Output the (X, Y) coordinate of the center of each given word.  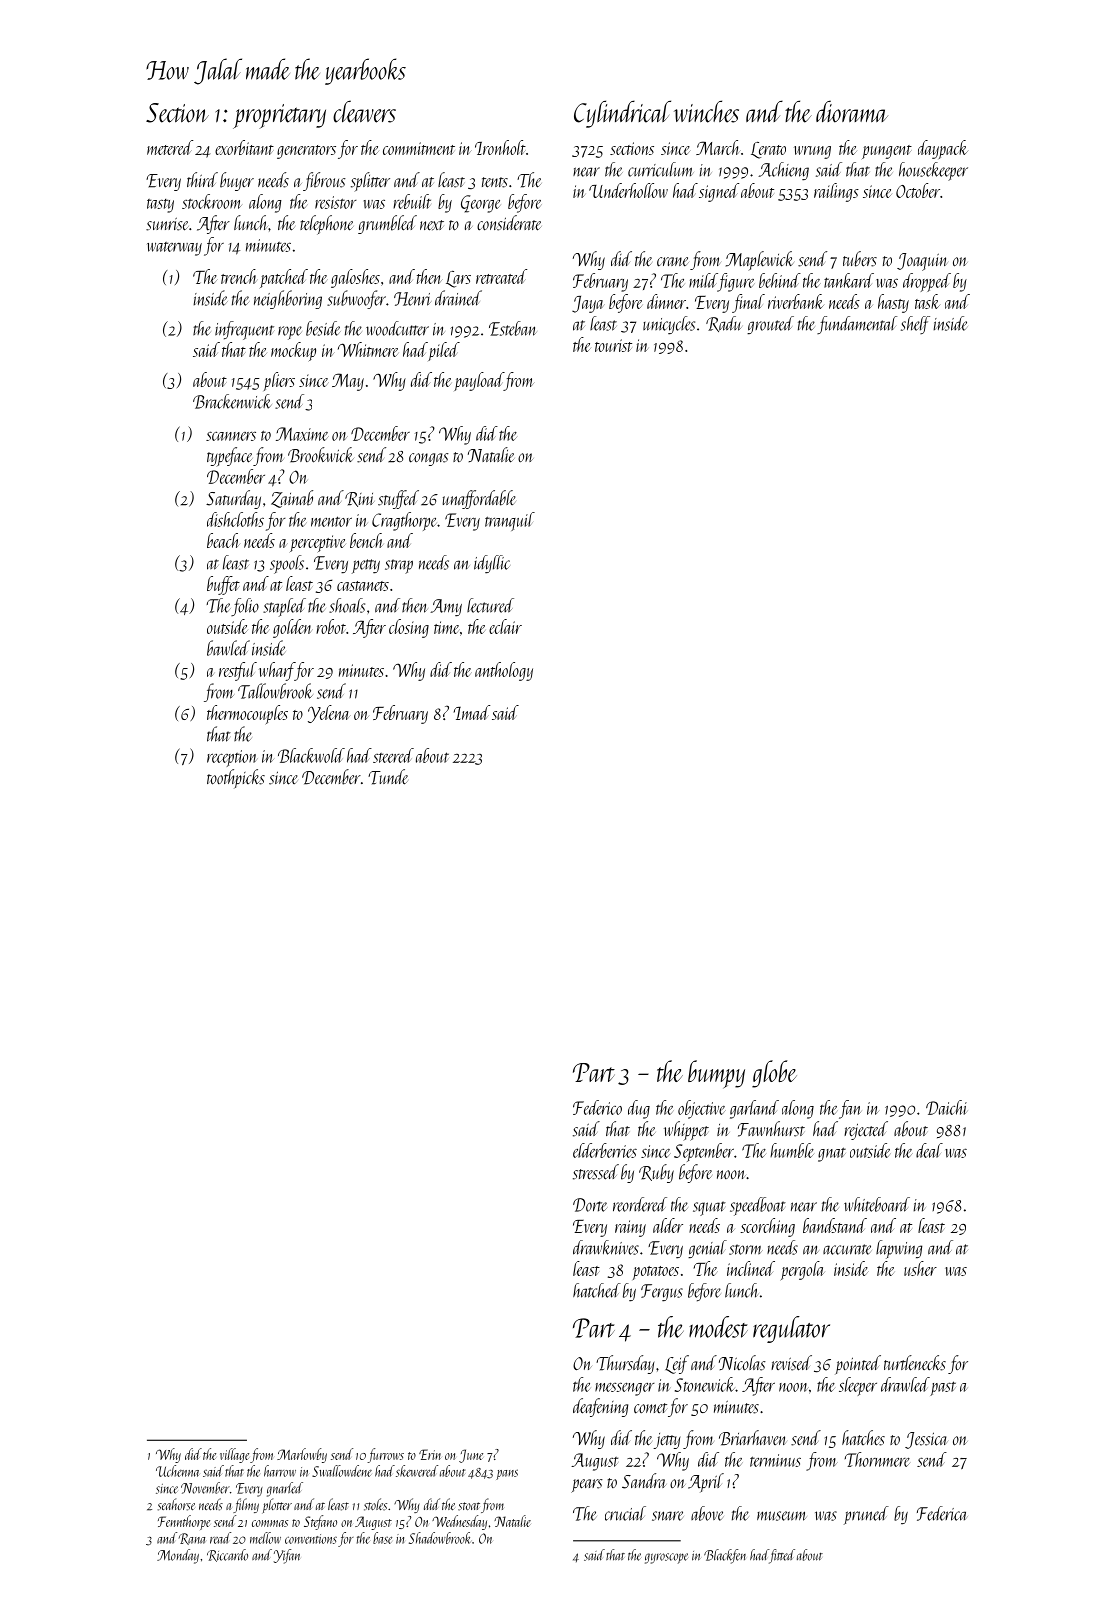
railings (836, 192)
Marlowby (302, 1455)
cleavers (364, 111)
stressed (596, 1172)
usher (920, 1268)
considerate (509, 223)
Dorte (590, 1205)
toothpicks (236, 779)
